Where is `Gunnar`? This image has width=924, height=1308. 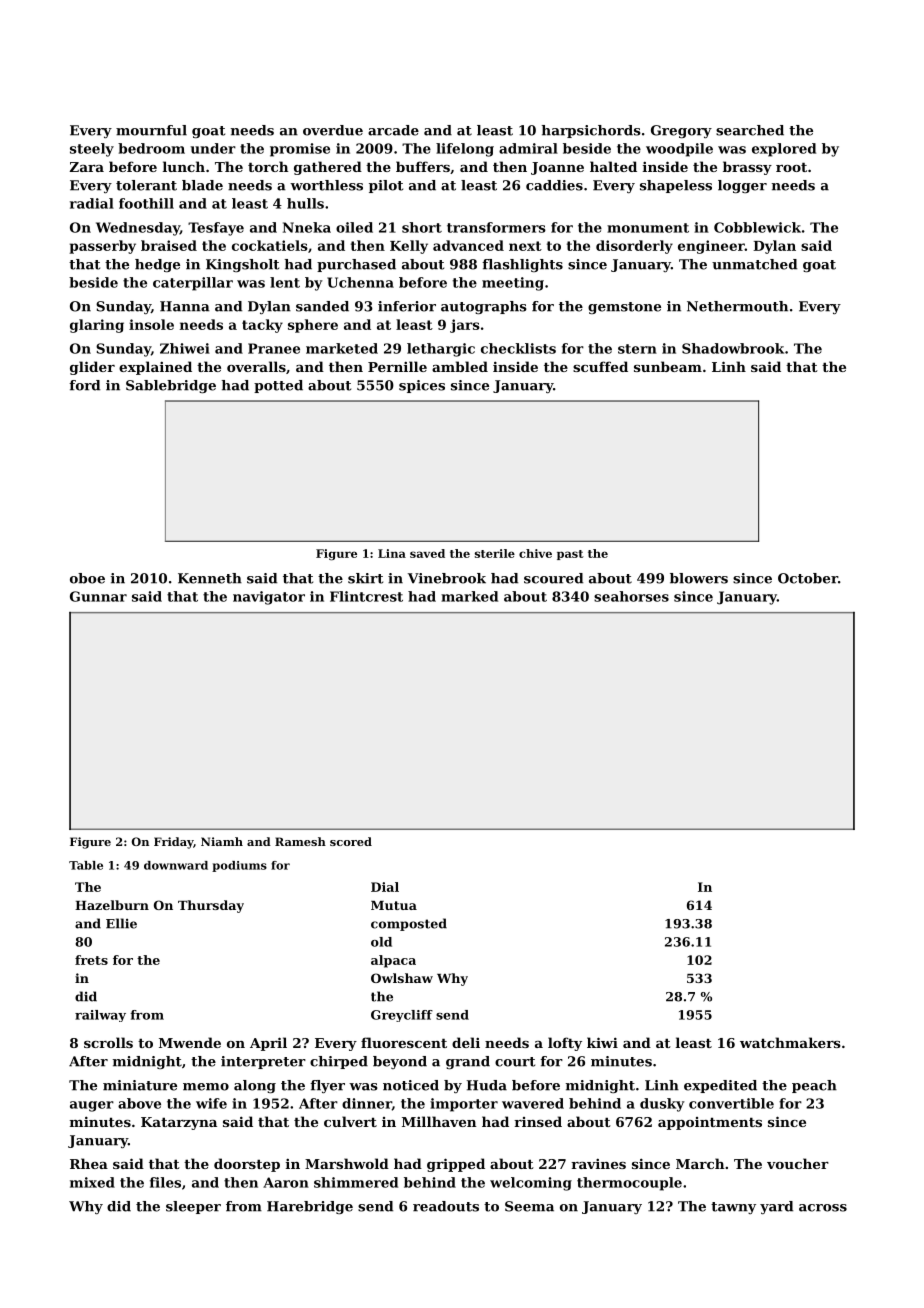
Gunnar is located at coordinates (98, 596).
